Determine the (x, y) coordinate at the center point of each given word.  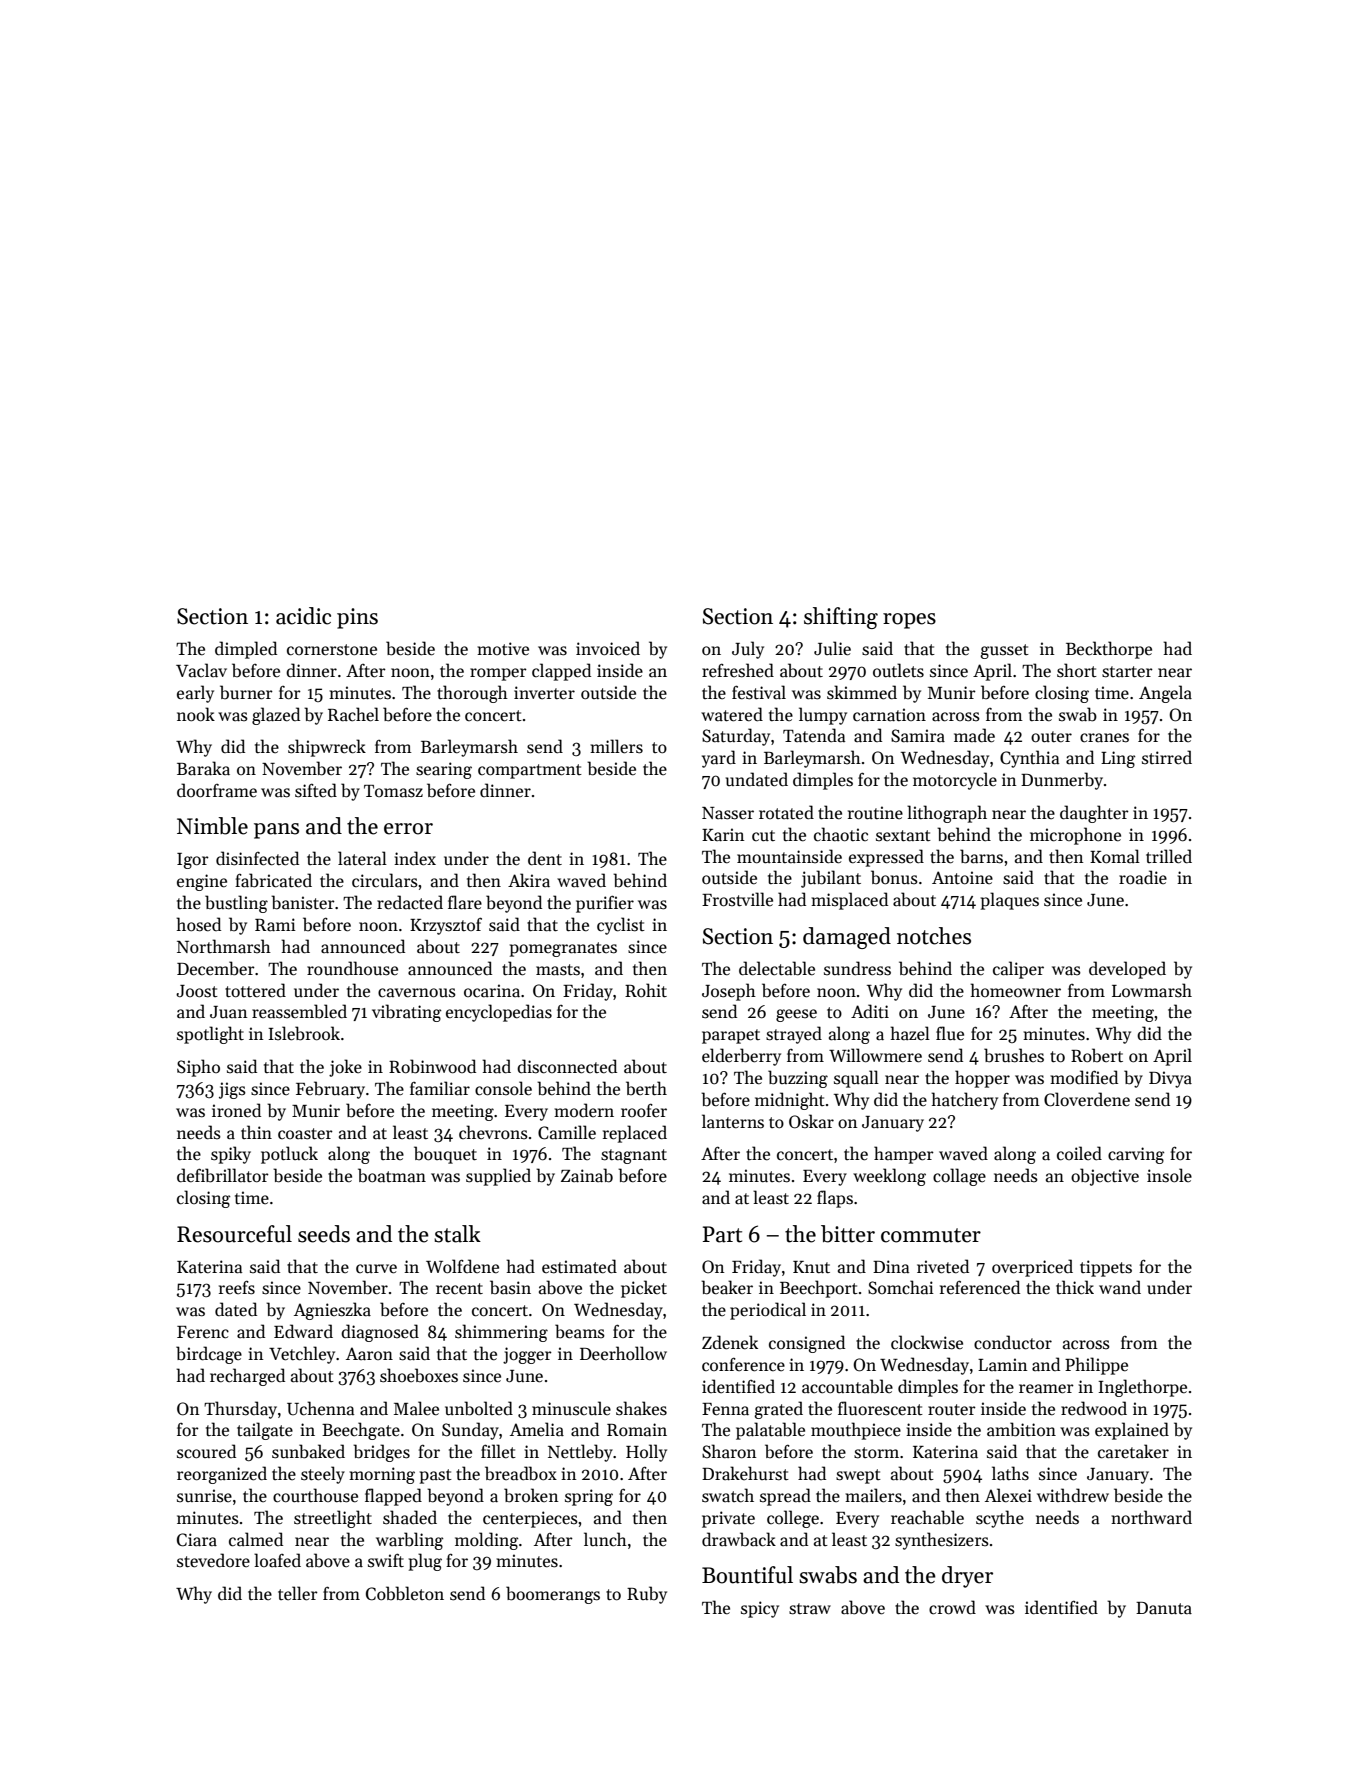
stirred (1167, 757)
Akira (529, 880)
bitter (848, 1234)
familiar (440, 1088)
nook (196, 714)
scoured (206, 1451)
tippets (1106, 1268)
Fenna (725, 1409)
